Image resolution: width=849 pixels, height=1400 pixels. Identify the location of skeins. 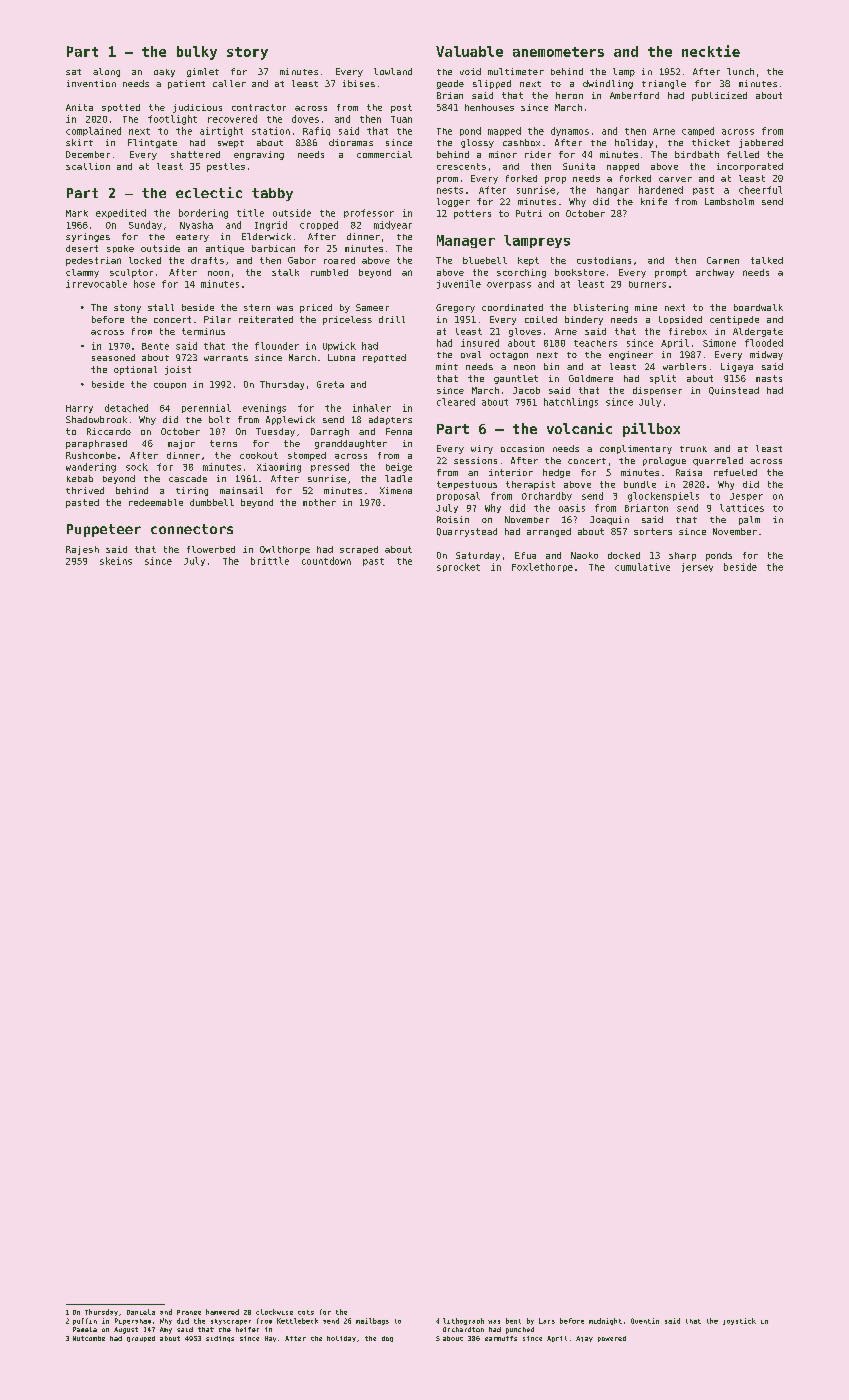
(116, 561).
